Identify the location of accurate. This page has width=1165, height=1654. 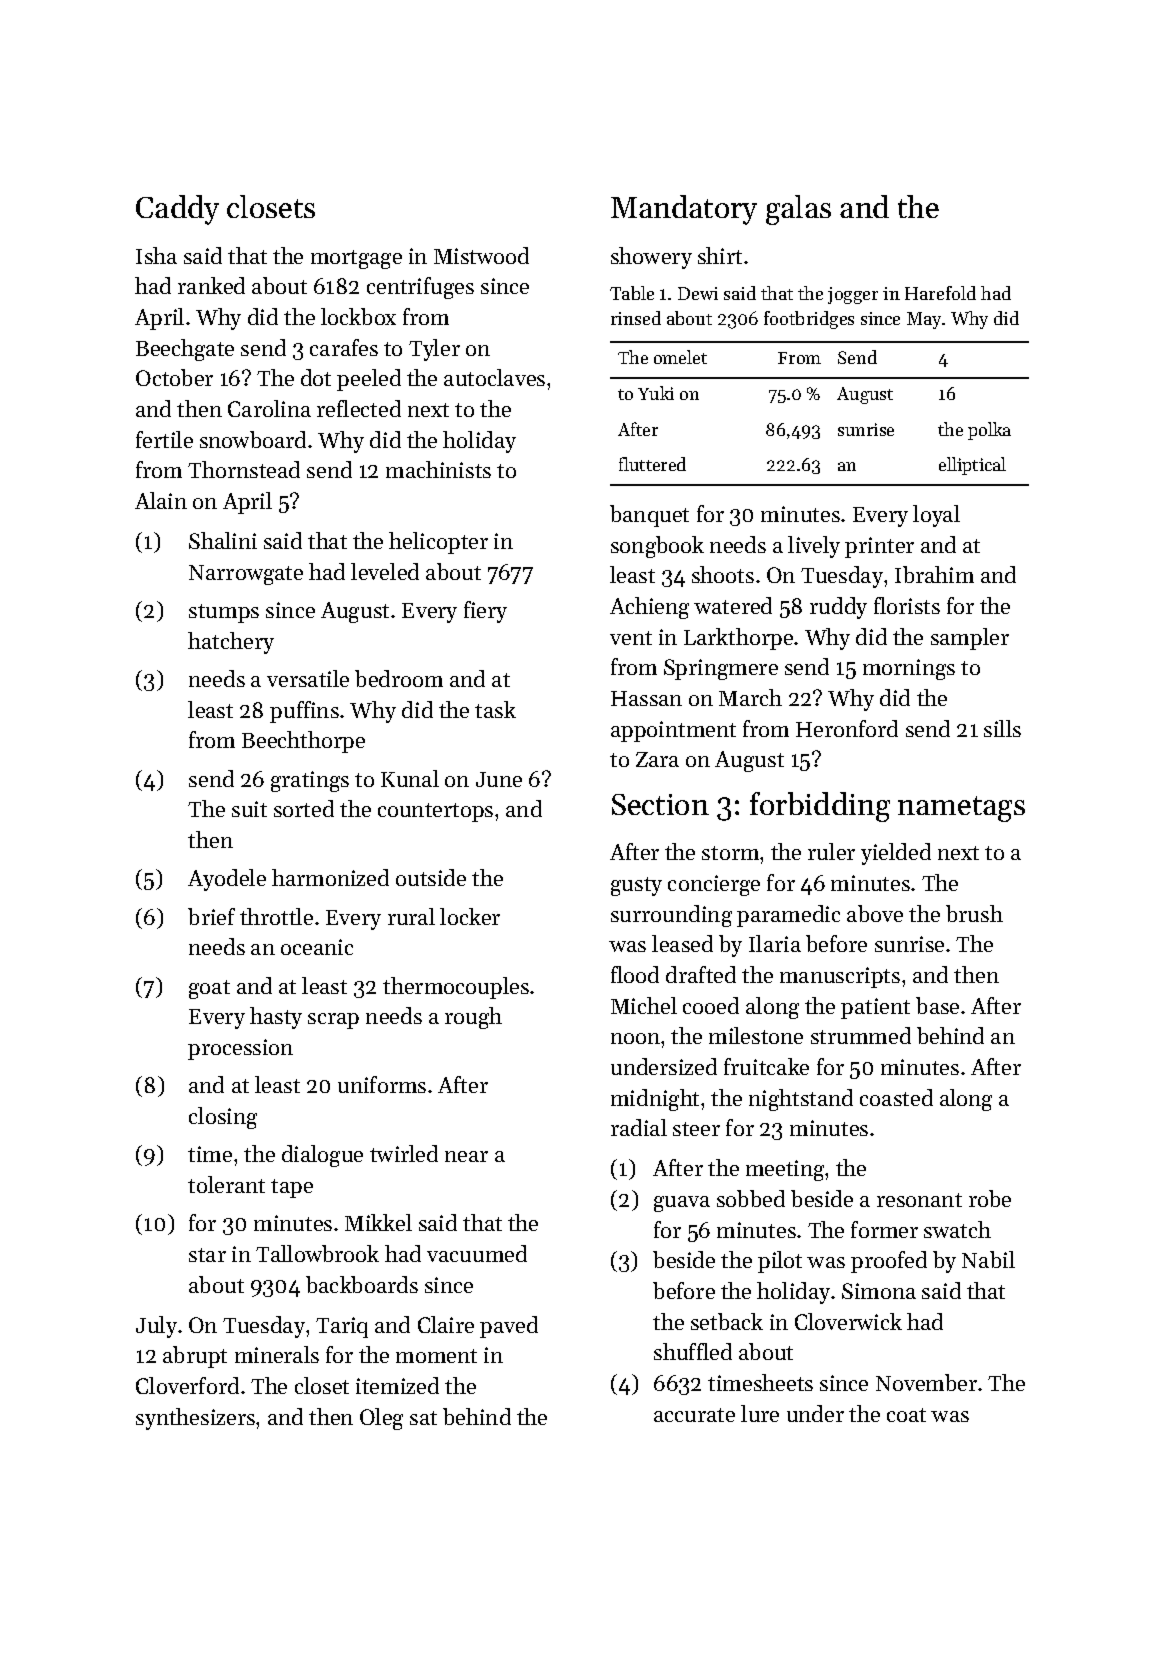
(694, 1415).
